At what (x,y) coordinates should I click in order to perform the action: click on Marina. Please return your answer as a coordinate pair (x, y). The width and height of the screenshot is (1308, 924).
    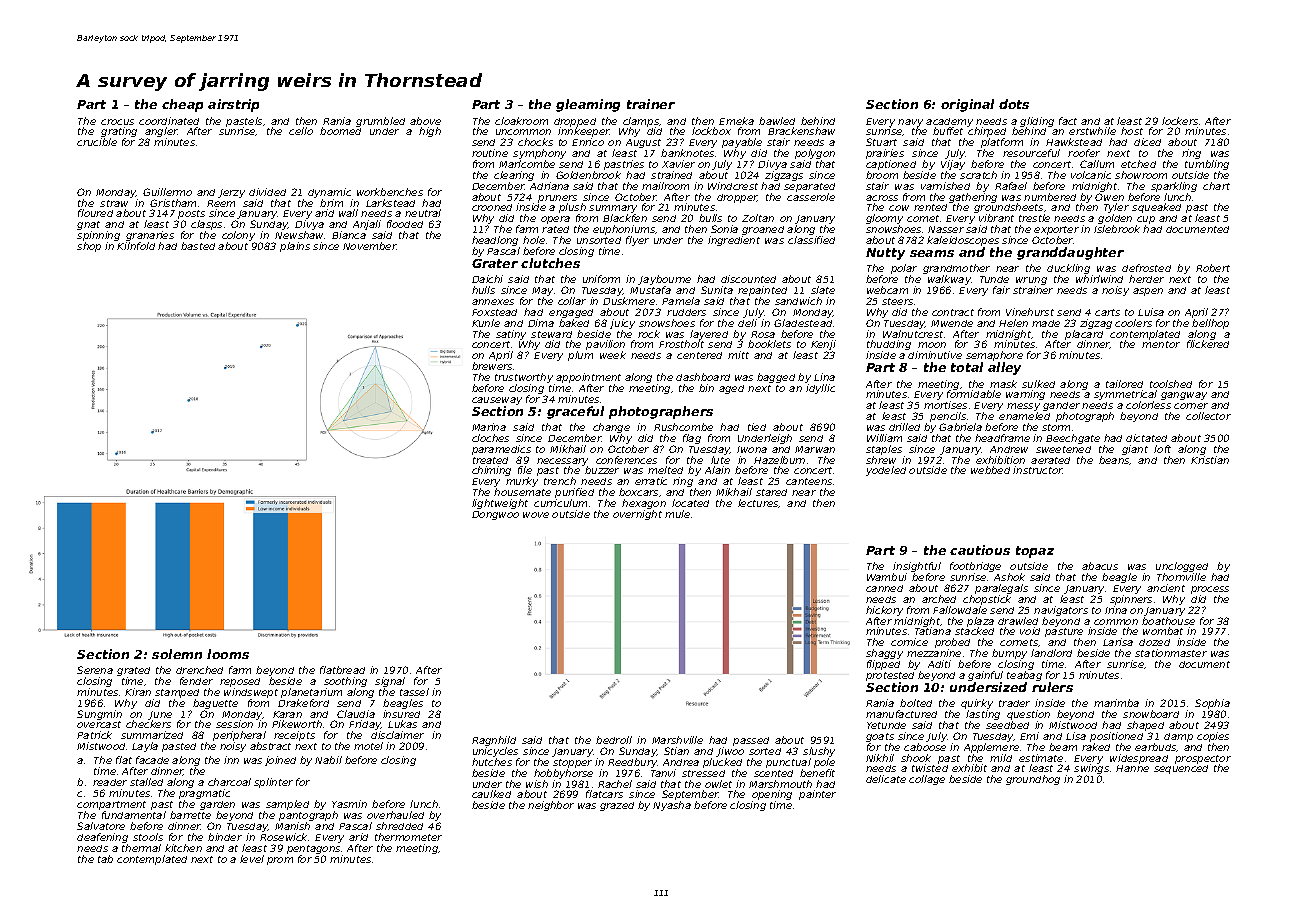
    Looking at the image, I should click on (489, 427).
